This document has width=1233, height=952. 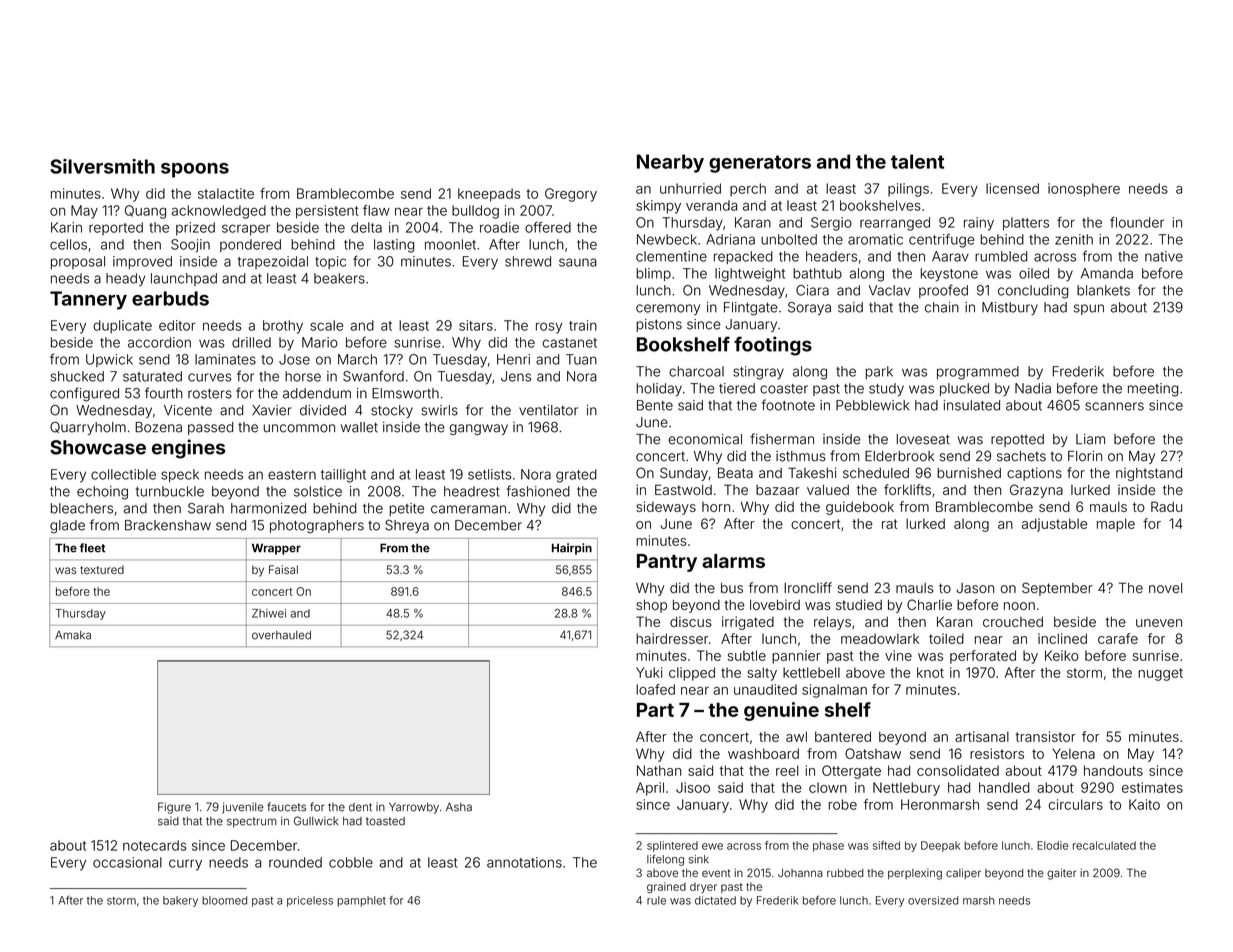 What do you see at coordinates (317, 527) in the document?
I see `photographers` at bounding box center [317, 527].
